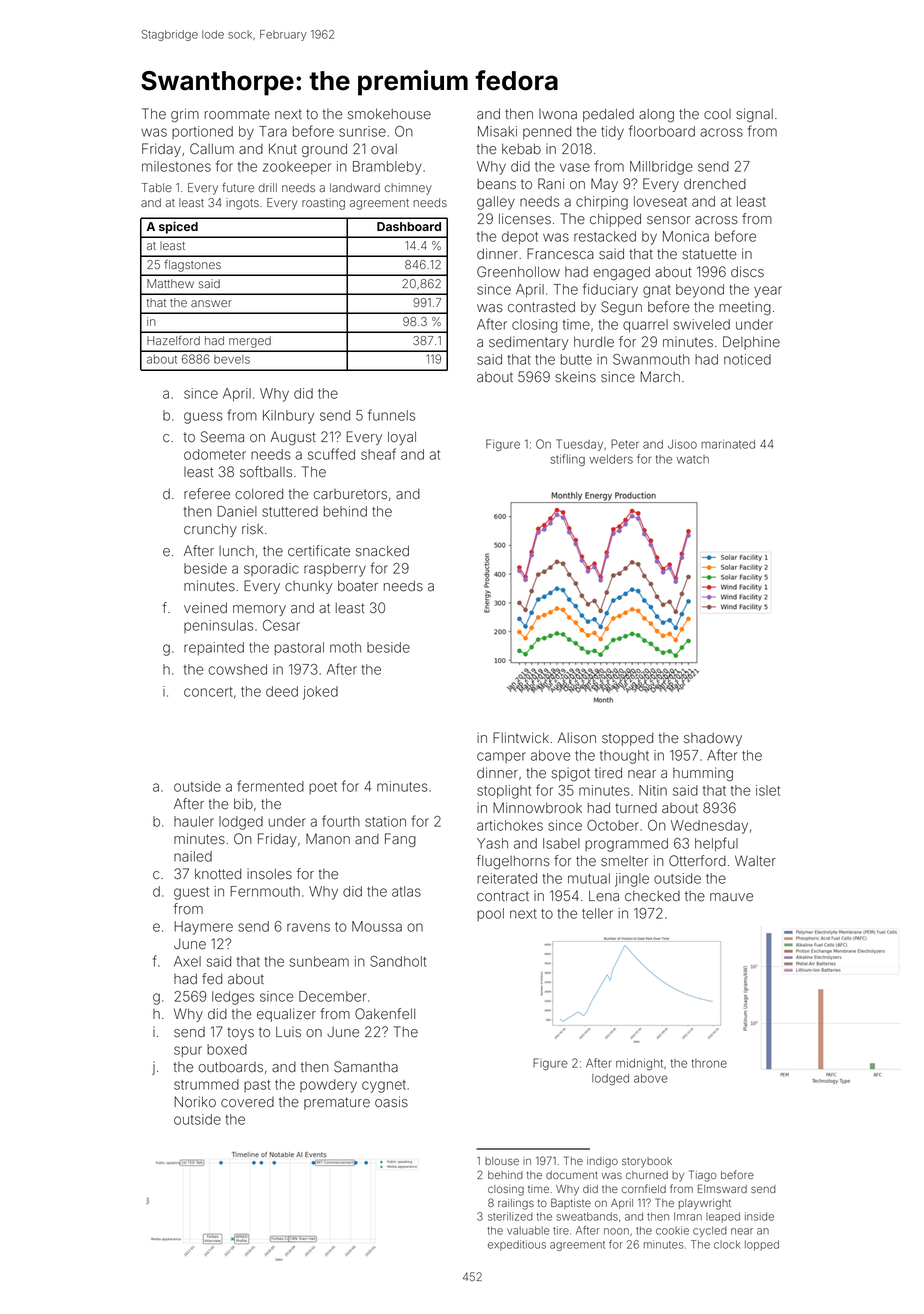  I want to click on stoplight, so click(504, 792).
